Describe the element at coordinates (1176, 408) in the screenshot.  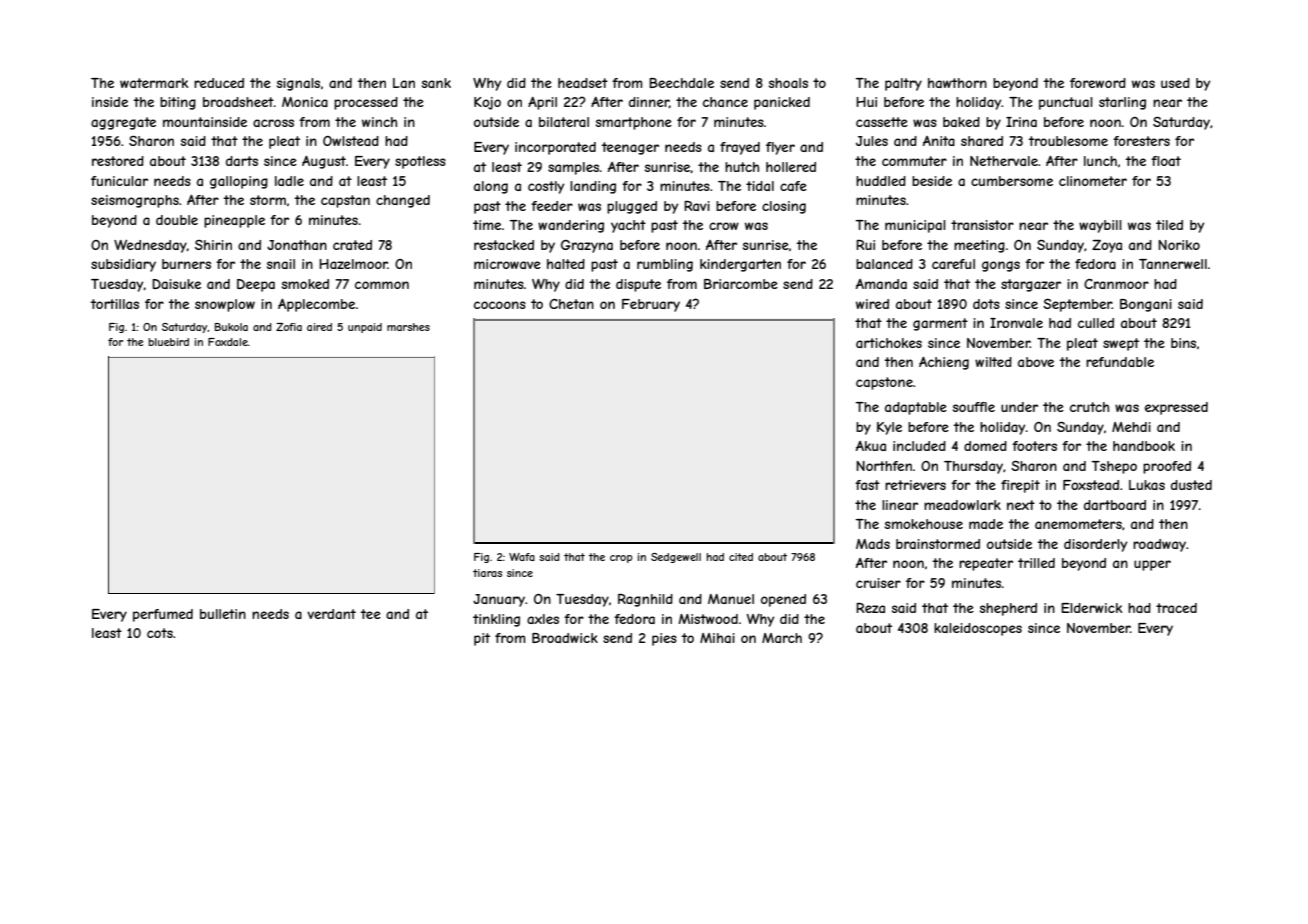
I see `expressed` at that location.
